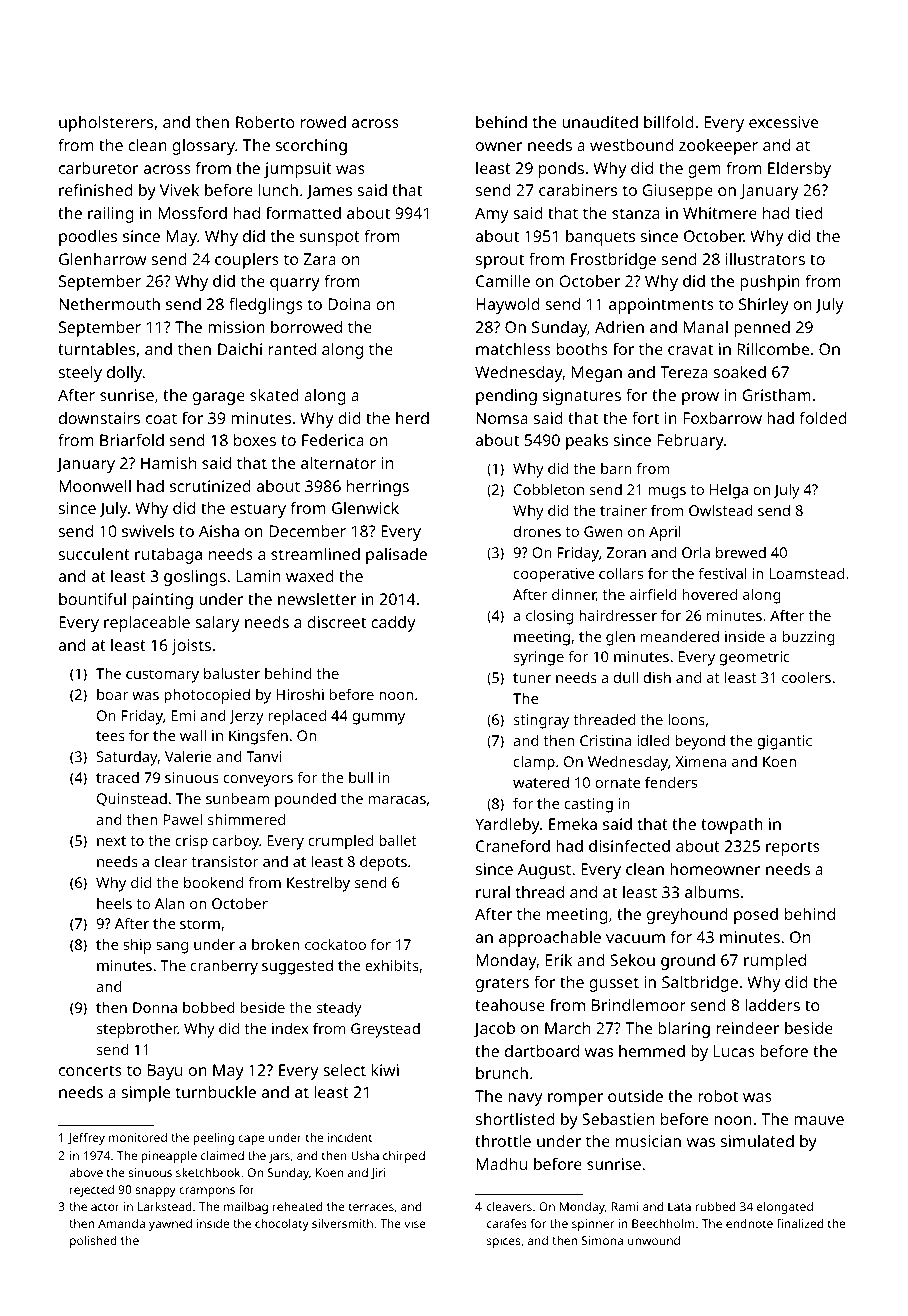 This screenshot has width=908, height=1316. What do you see at coordinates (729, 491) in the screenshot?
I see `Helga` at bounding box center [729, 491].
